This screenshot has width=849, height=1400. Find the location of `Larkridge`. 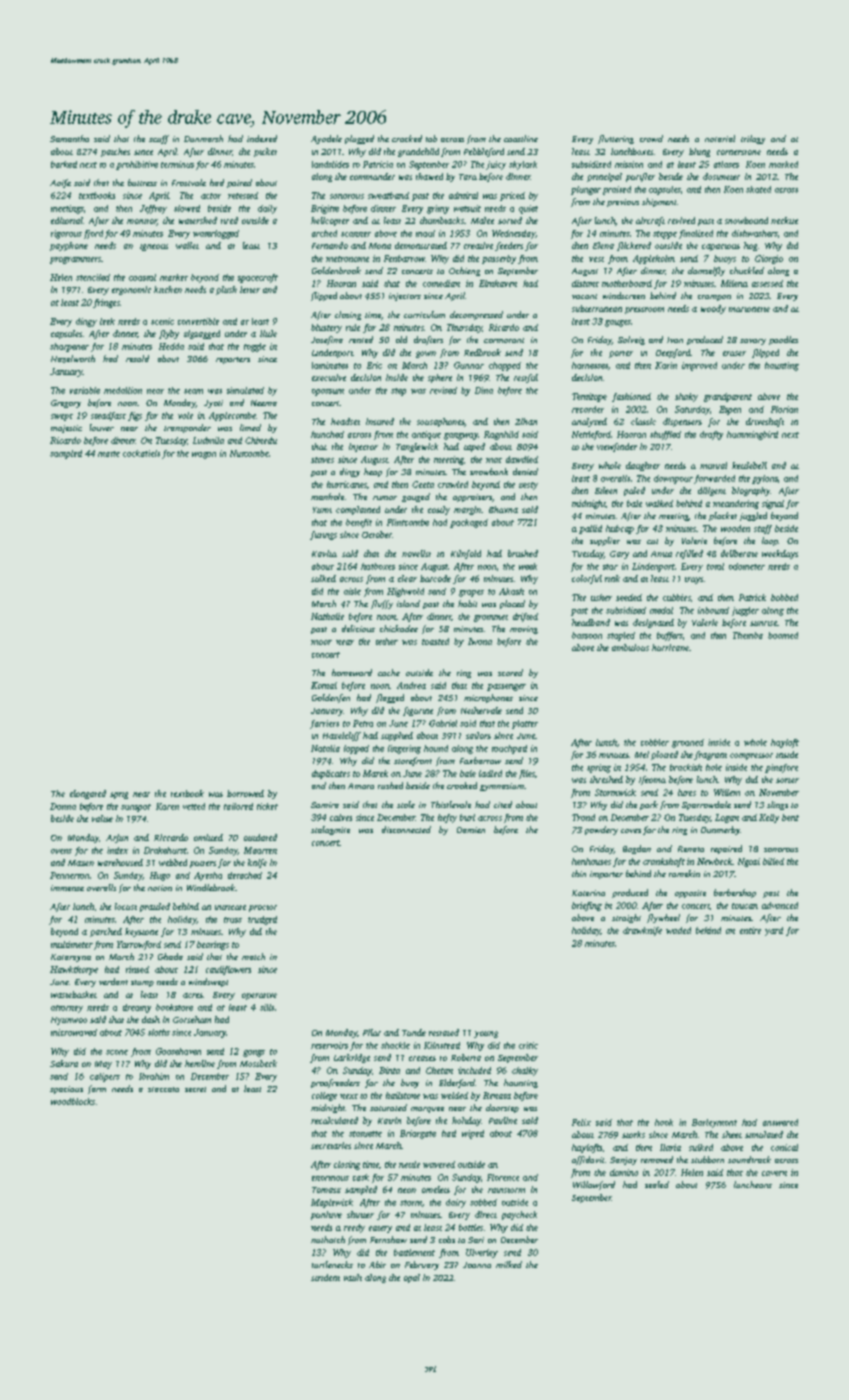

Larkridge is located at coordinates (352, 1058).
